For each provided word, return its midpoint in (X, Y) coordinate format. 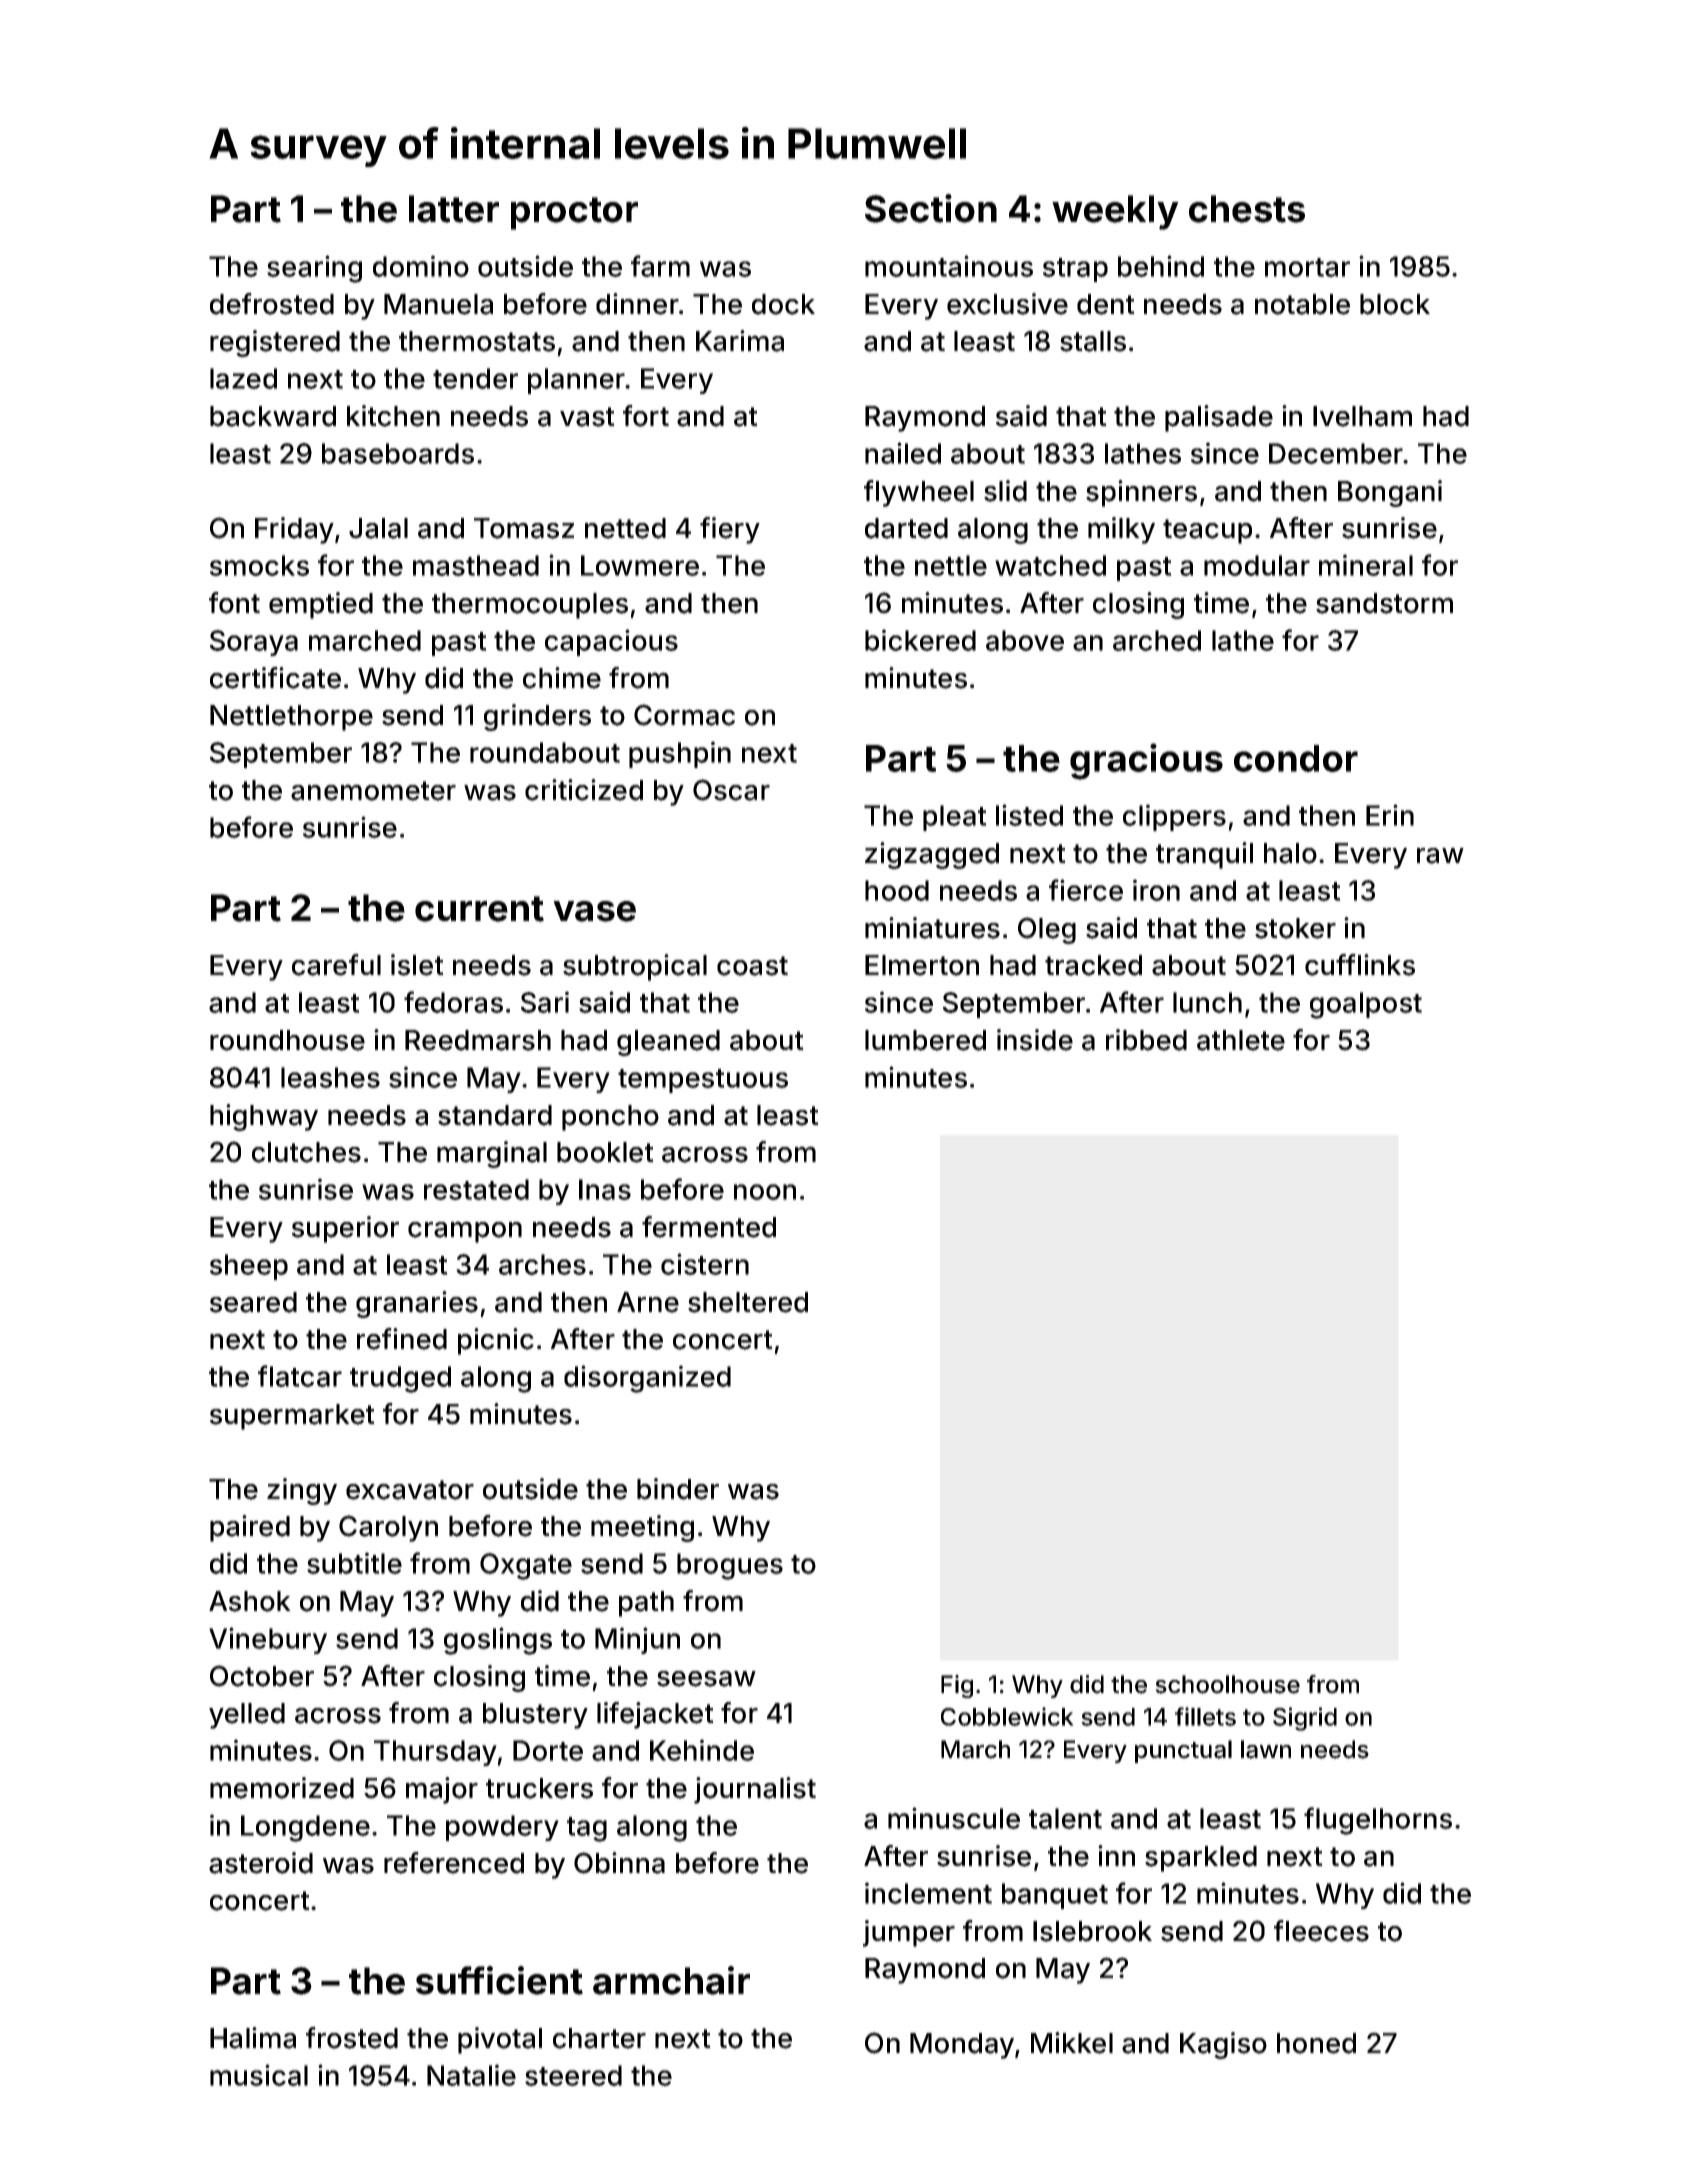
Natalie (471, 2075)
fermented (709, 1227)
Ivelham (1362, 416)
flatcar (300, 1376)
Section (931, 208)
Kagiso (1223, 2045)
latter (454, 209)
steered (573, 2075)
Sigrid (1305, 1719)
